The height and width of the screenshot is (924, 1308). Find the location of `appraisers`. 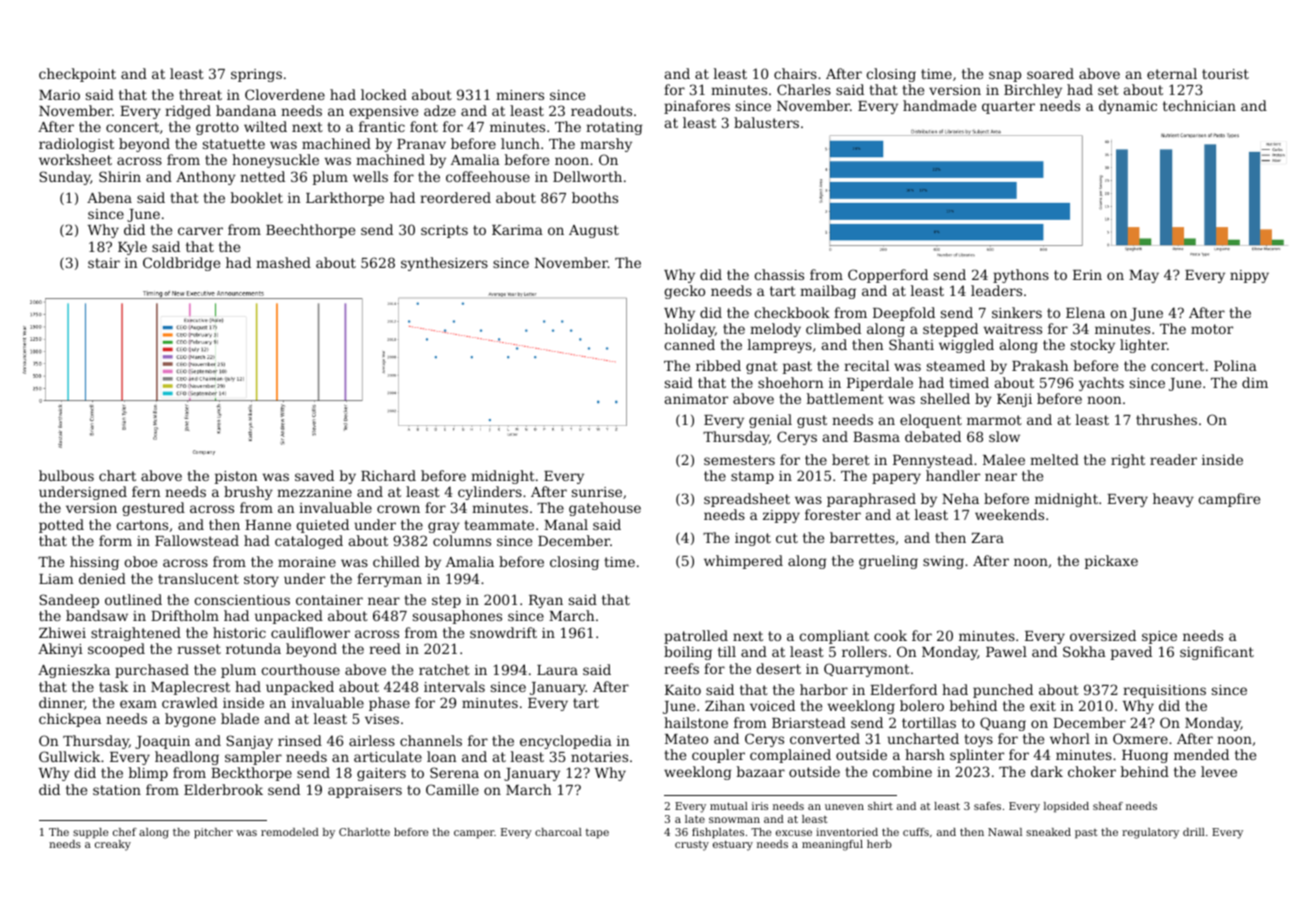

appraisers is located at coordinates (365, 791).
